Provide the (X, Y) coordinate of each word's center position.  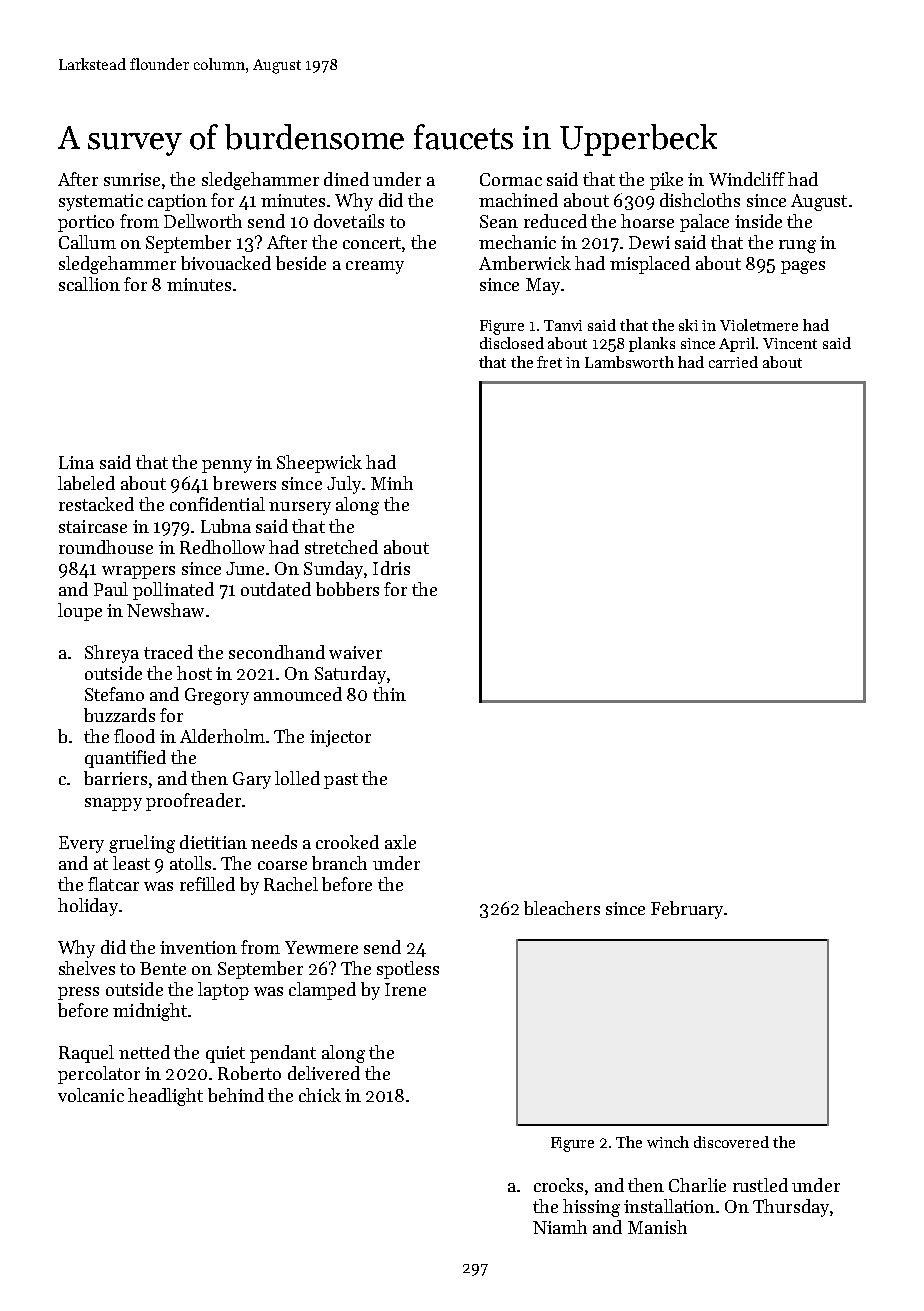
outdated (276, 589)
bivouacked (226, 263)
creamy (375, 267)
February (687, 910)
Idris (391, 568)
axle (400, 842)
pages (803, 267)
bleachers (562, 908)
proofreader (193, 802)
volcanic (91, 1095)
